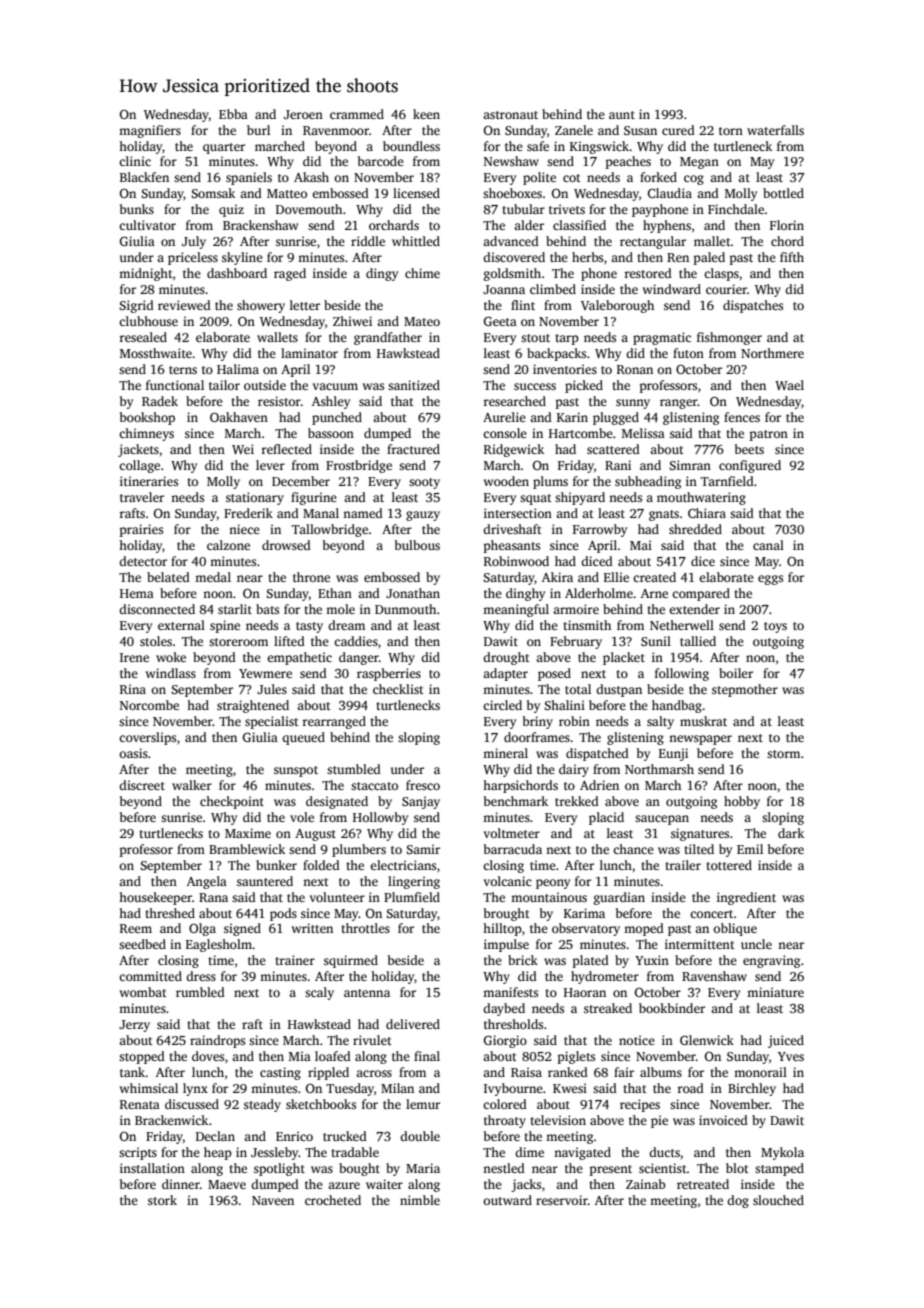  I want to click on crammed, so click(357, 114).
